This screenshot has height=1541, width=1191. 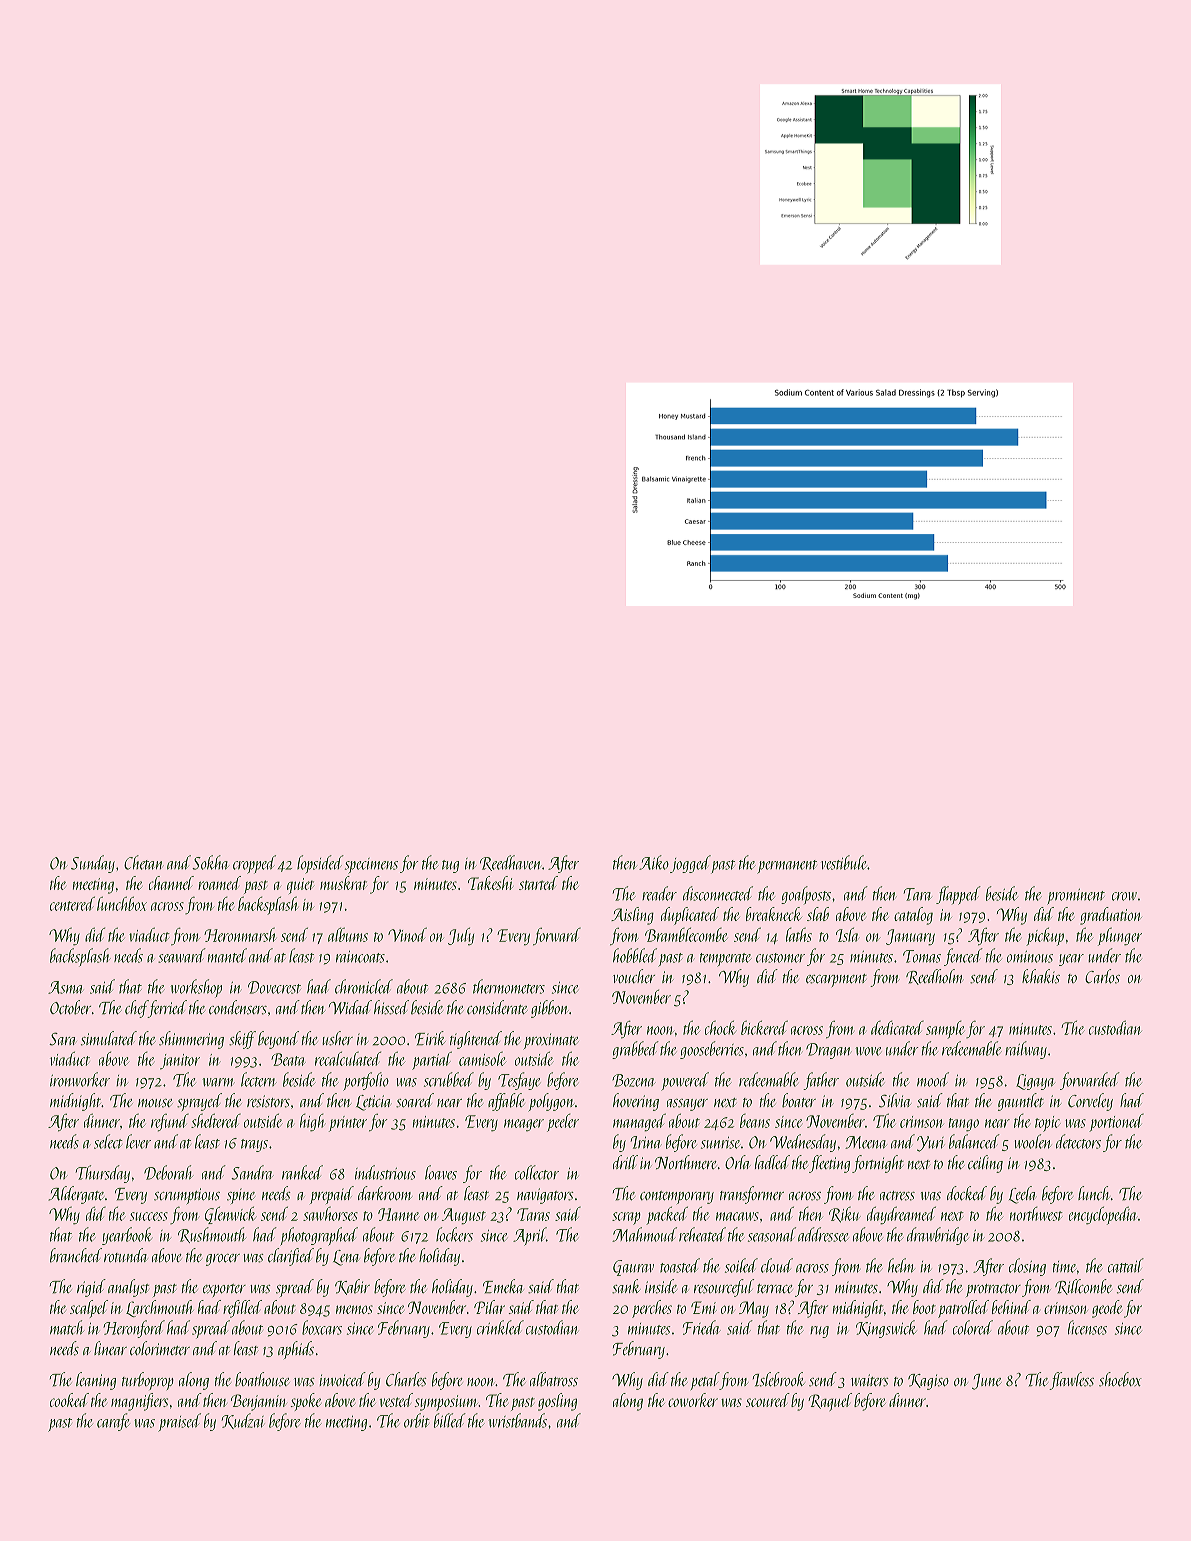 I want to click on vestibule, so click(x=844, y=862).
